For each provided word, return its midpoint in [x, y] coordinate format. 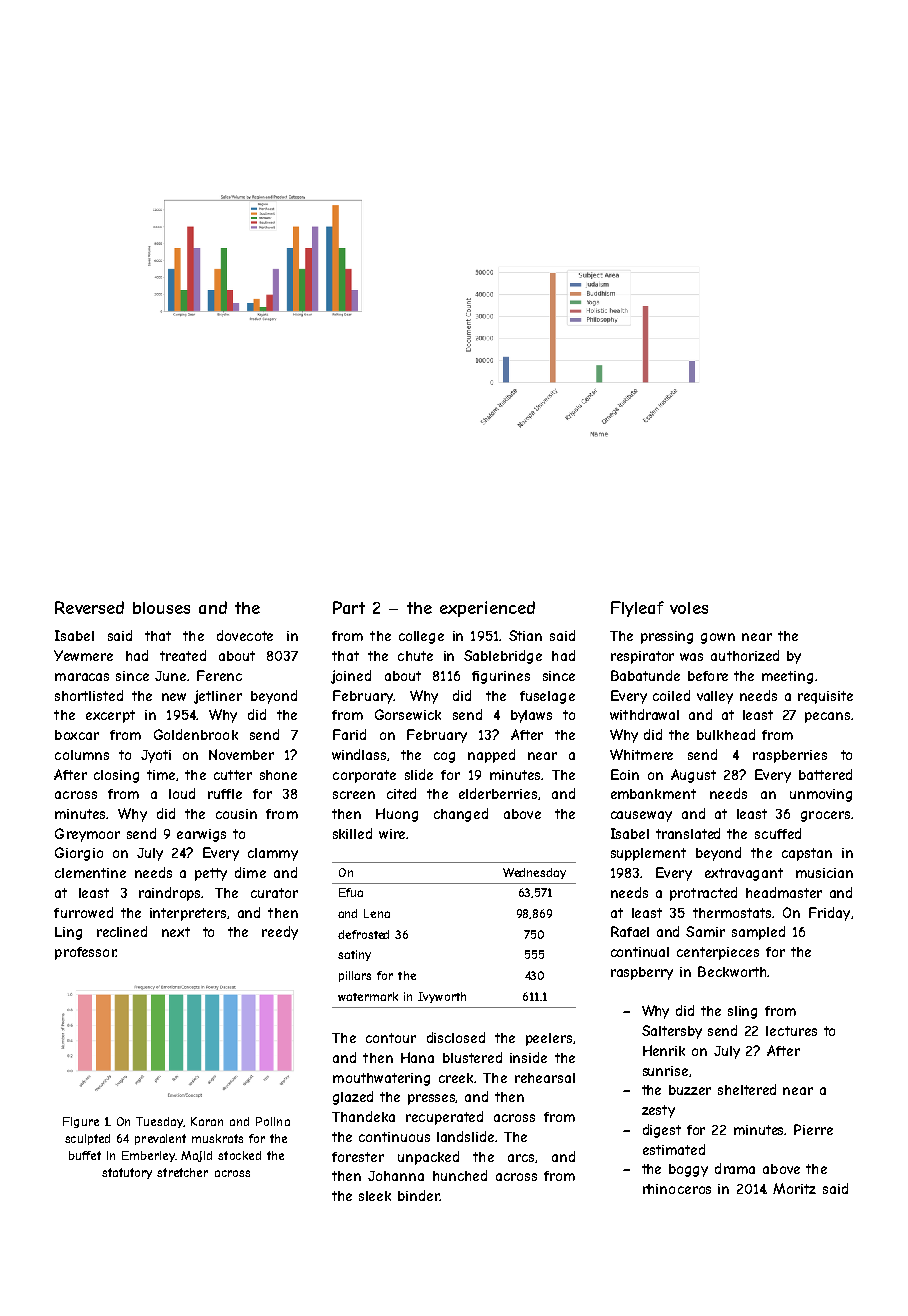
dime [250, 872]
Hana [417, 1057]
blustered [472, 1057]
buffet [85, 1155]
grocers [825, 816]
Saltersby [672, 1032]
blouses [161, 608]
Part [349, 607]
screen [354, 795]
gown [718, 638]
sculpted [87, 1139]
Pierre [813, 1129]
